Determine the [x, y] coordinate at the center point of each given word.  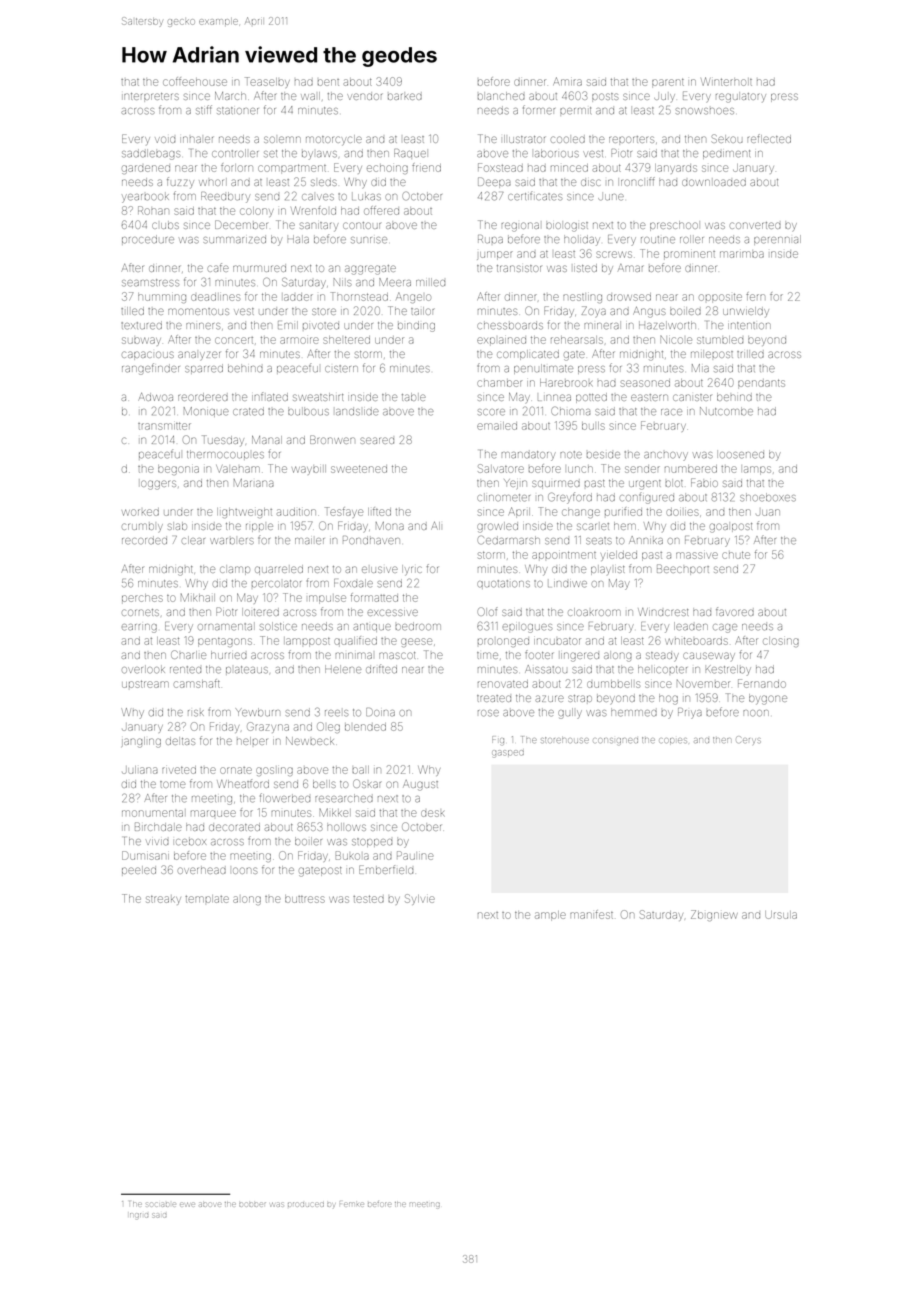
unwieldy [746, 311]
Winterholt [726, 81]
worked [140, 512]
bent [328, 82]
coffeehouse [195, 81]
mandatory [529, 456]
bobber [252, 1204]
